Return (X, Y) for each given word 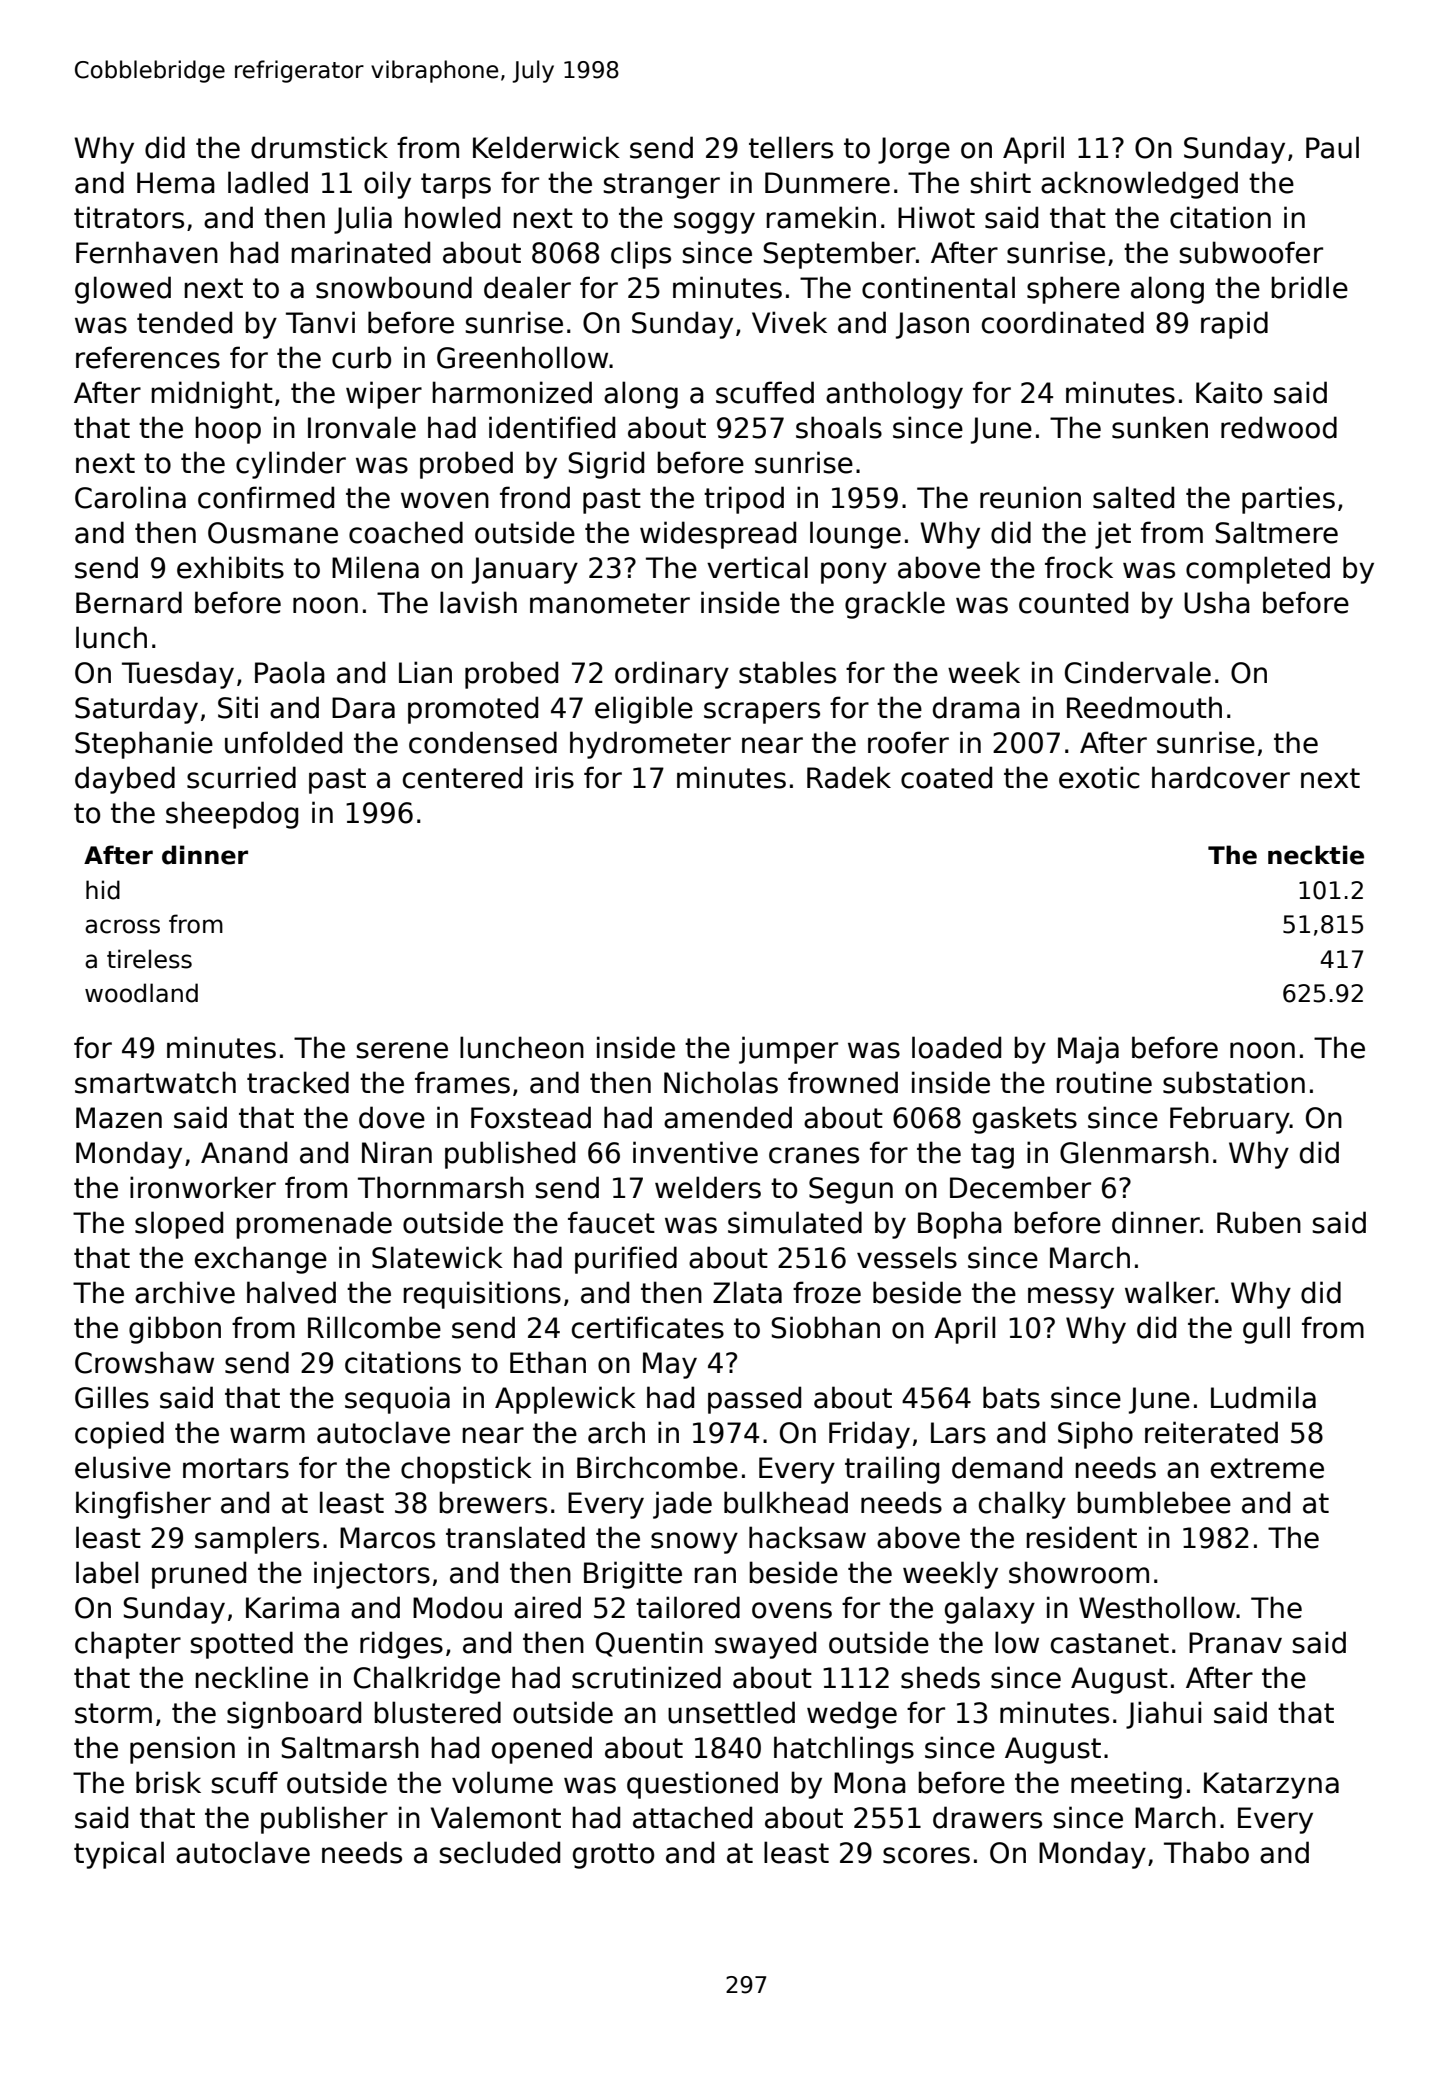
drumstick (319, 147)
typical (119, 1855)
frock (1079, 567)
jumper (788, 1050)
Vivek (789, 322)
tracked (298, 1082)
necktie (1316, 855)
